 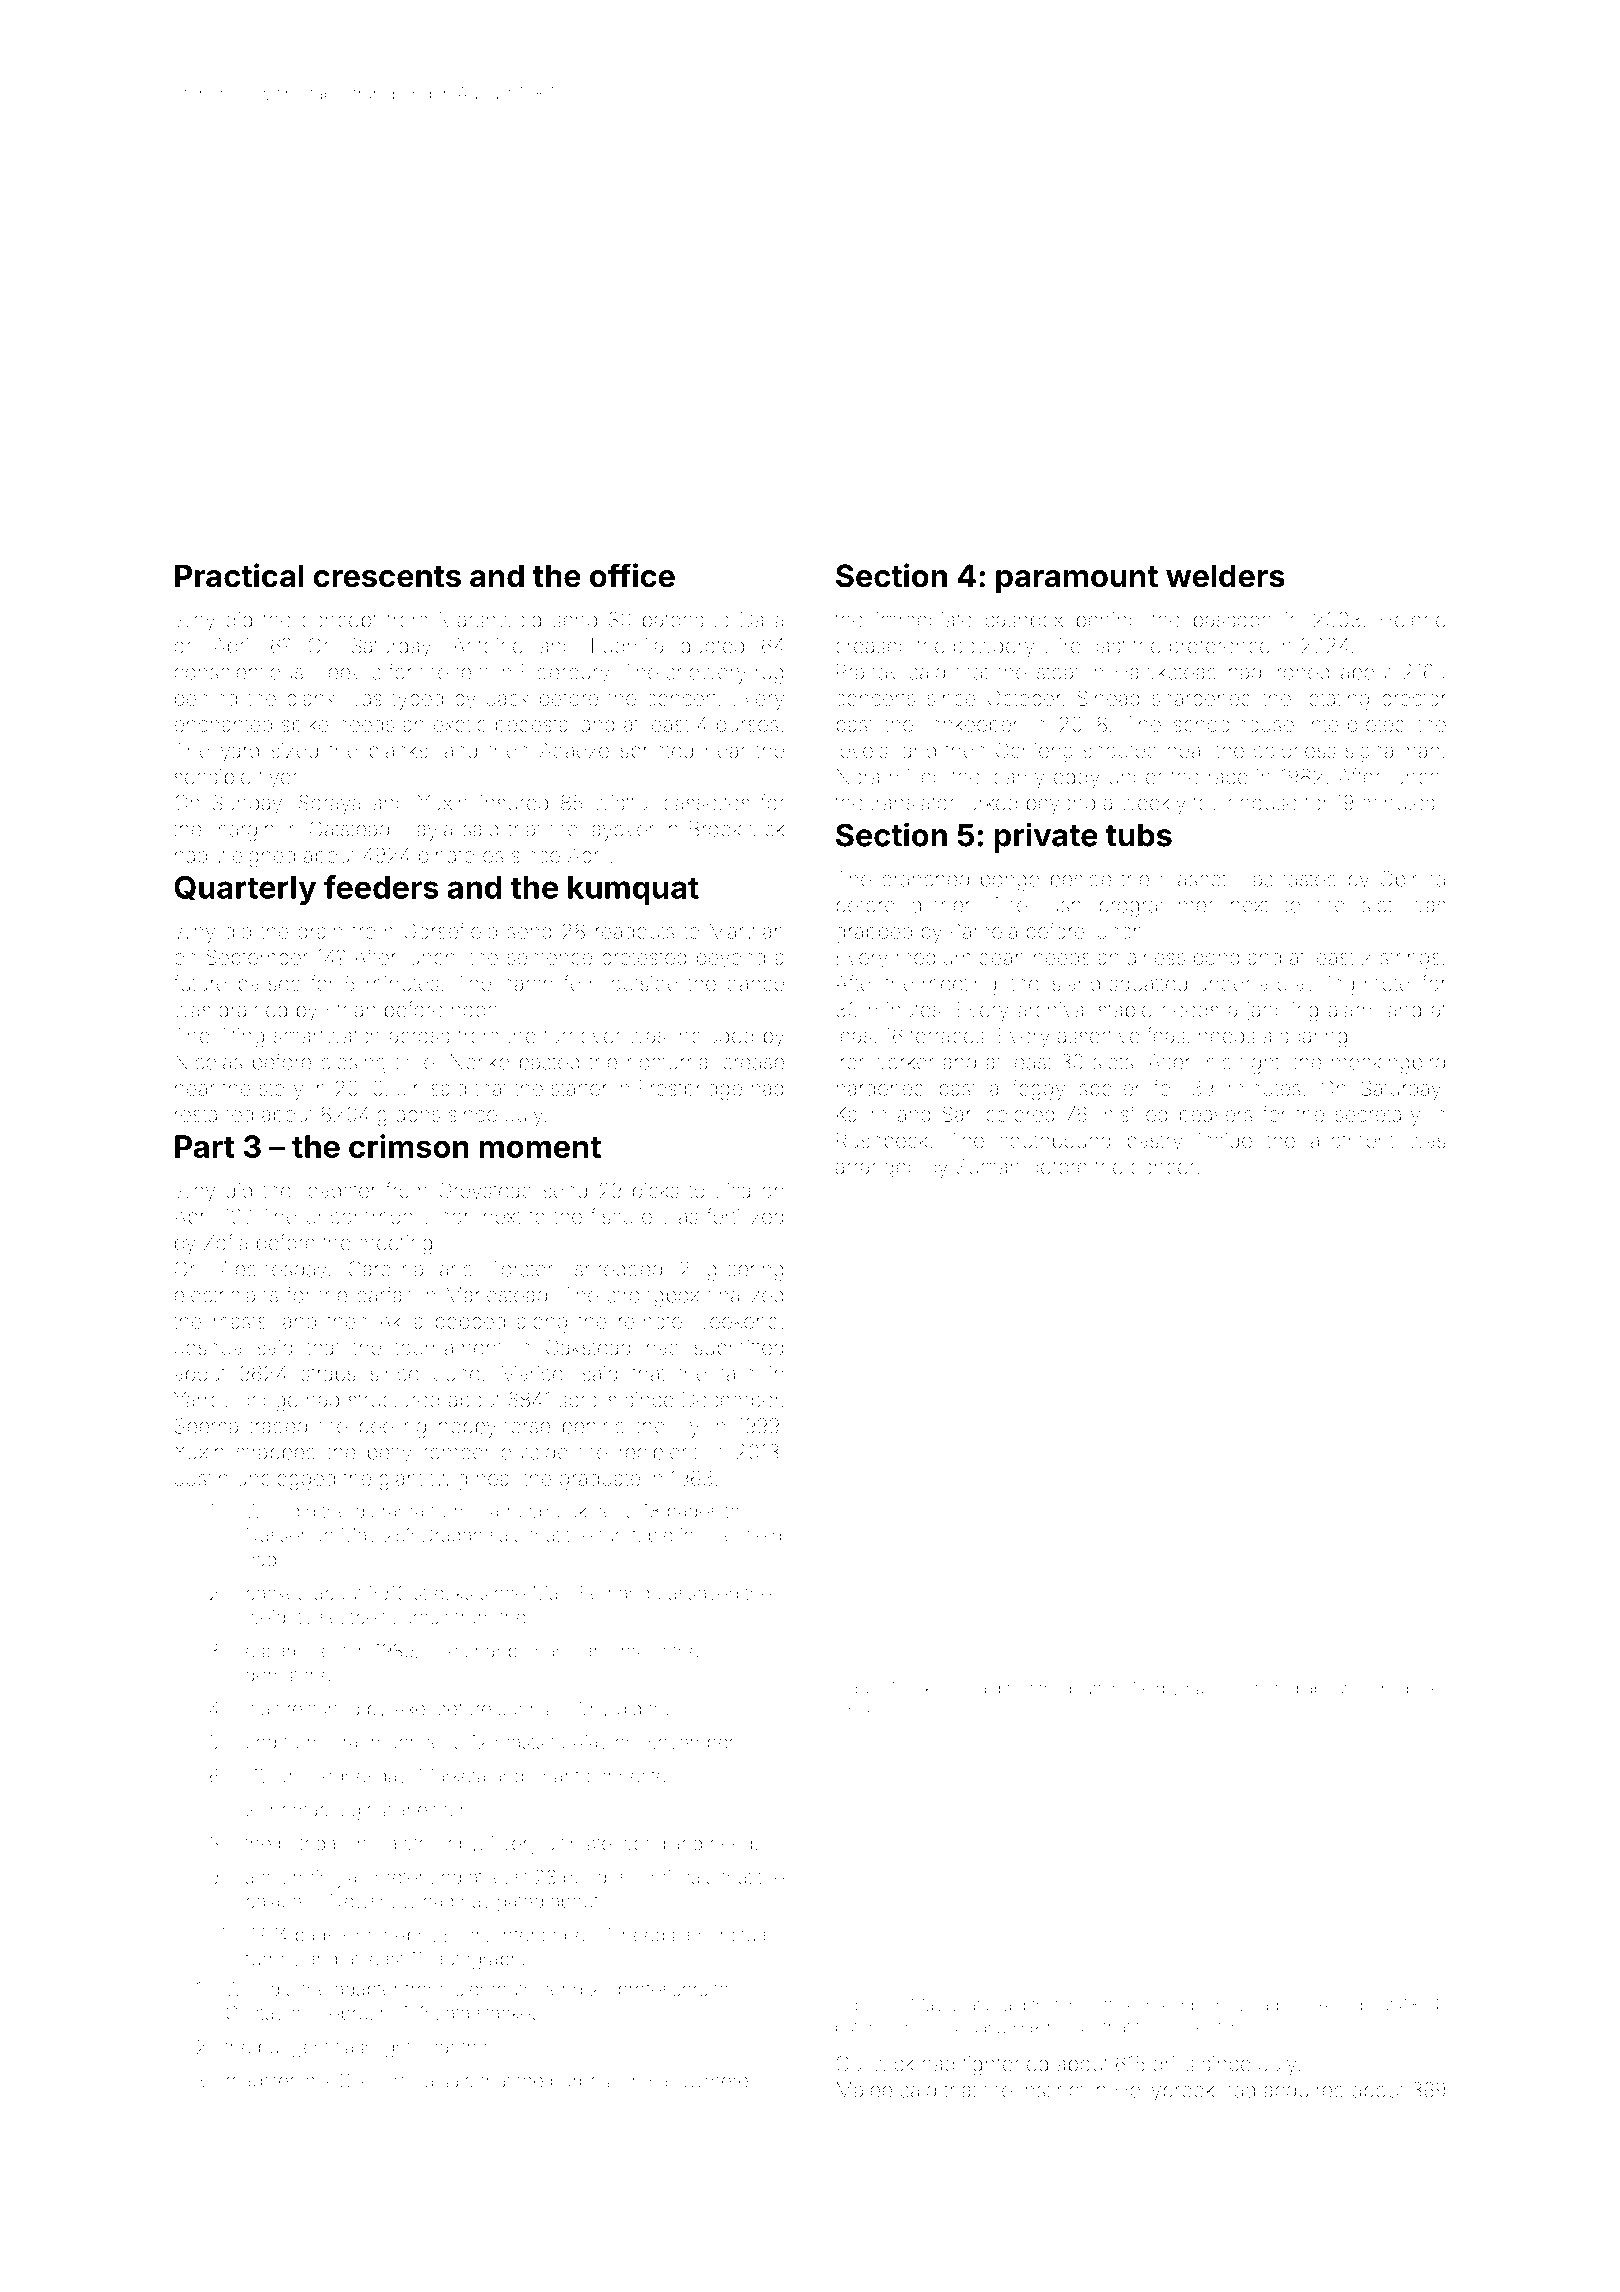 I want to click on kumquat, so click(x=633, y=890).
